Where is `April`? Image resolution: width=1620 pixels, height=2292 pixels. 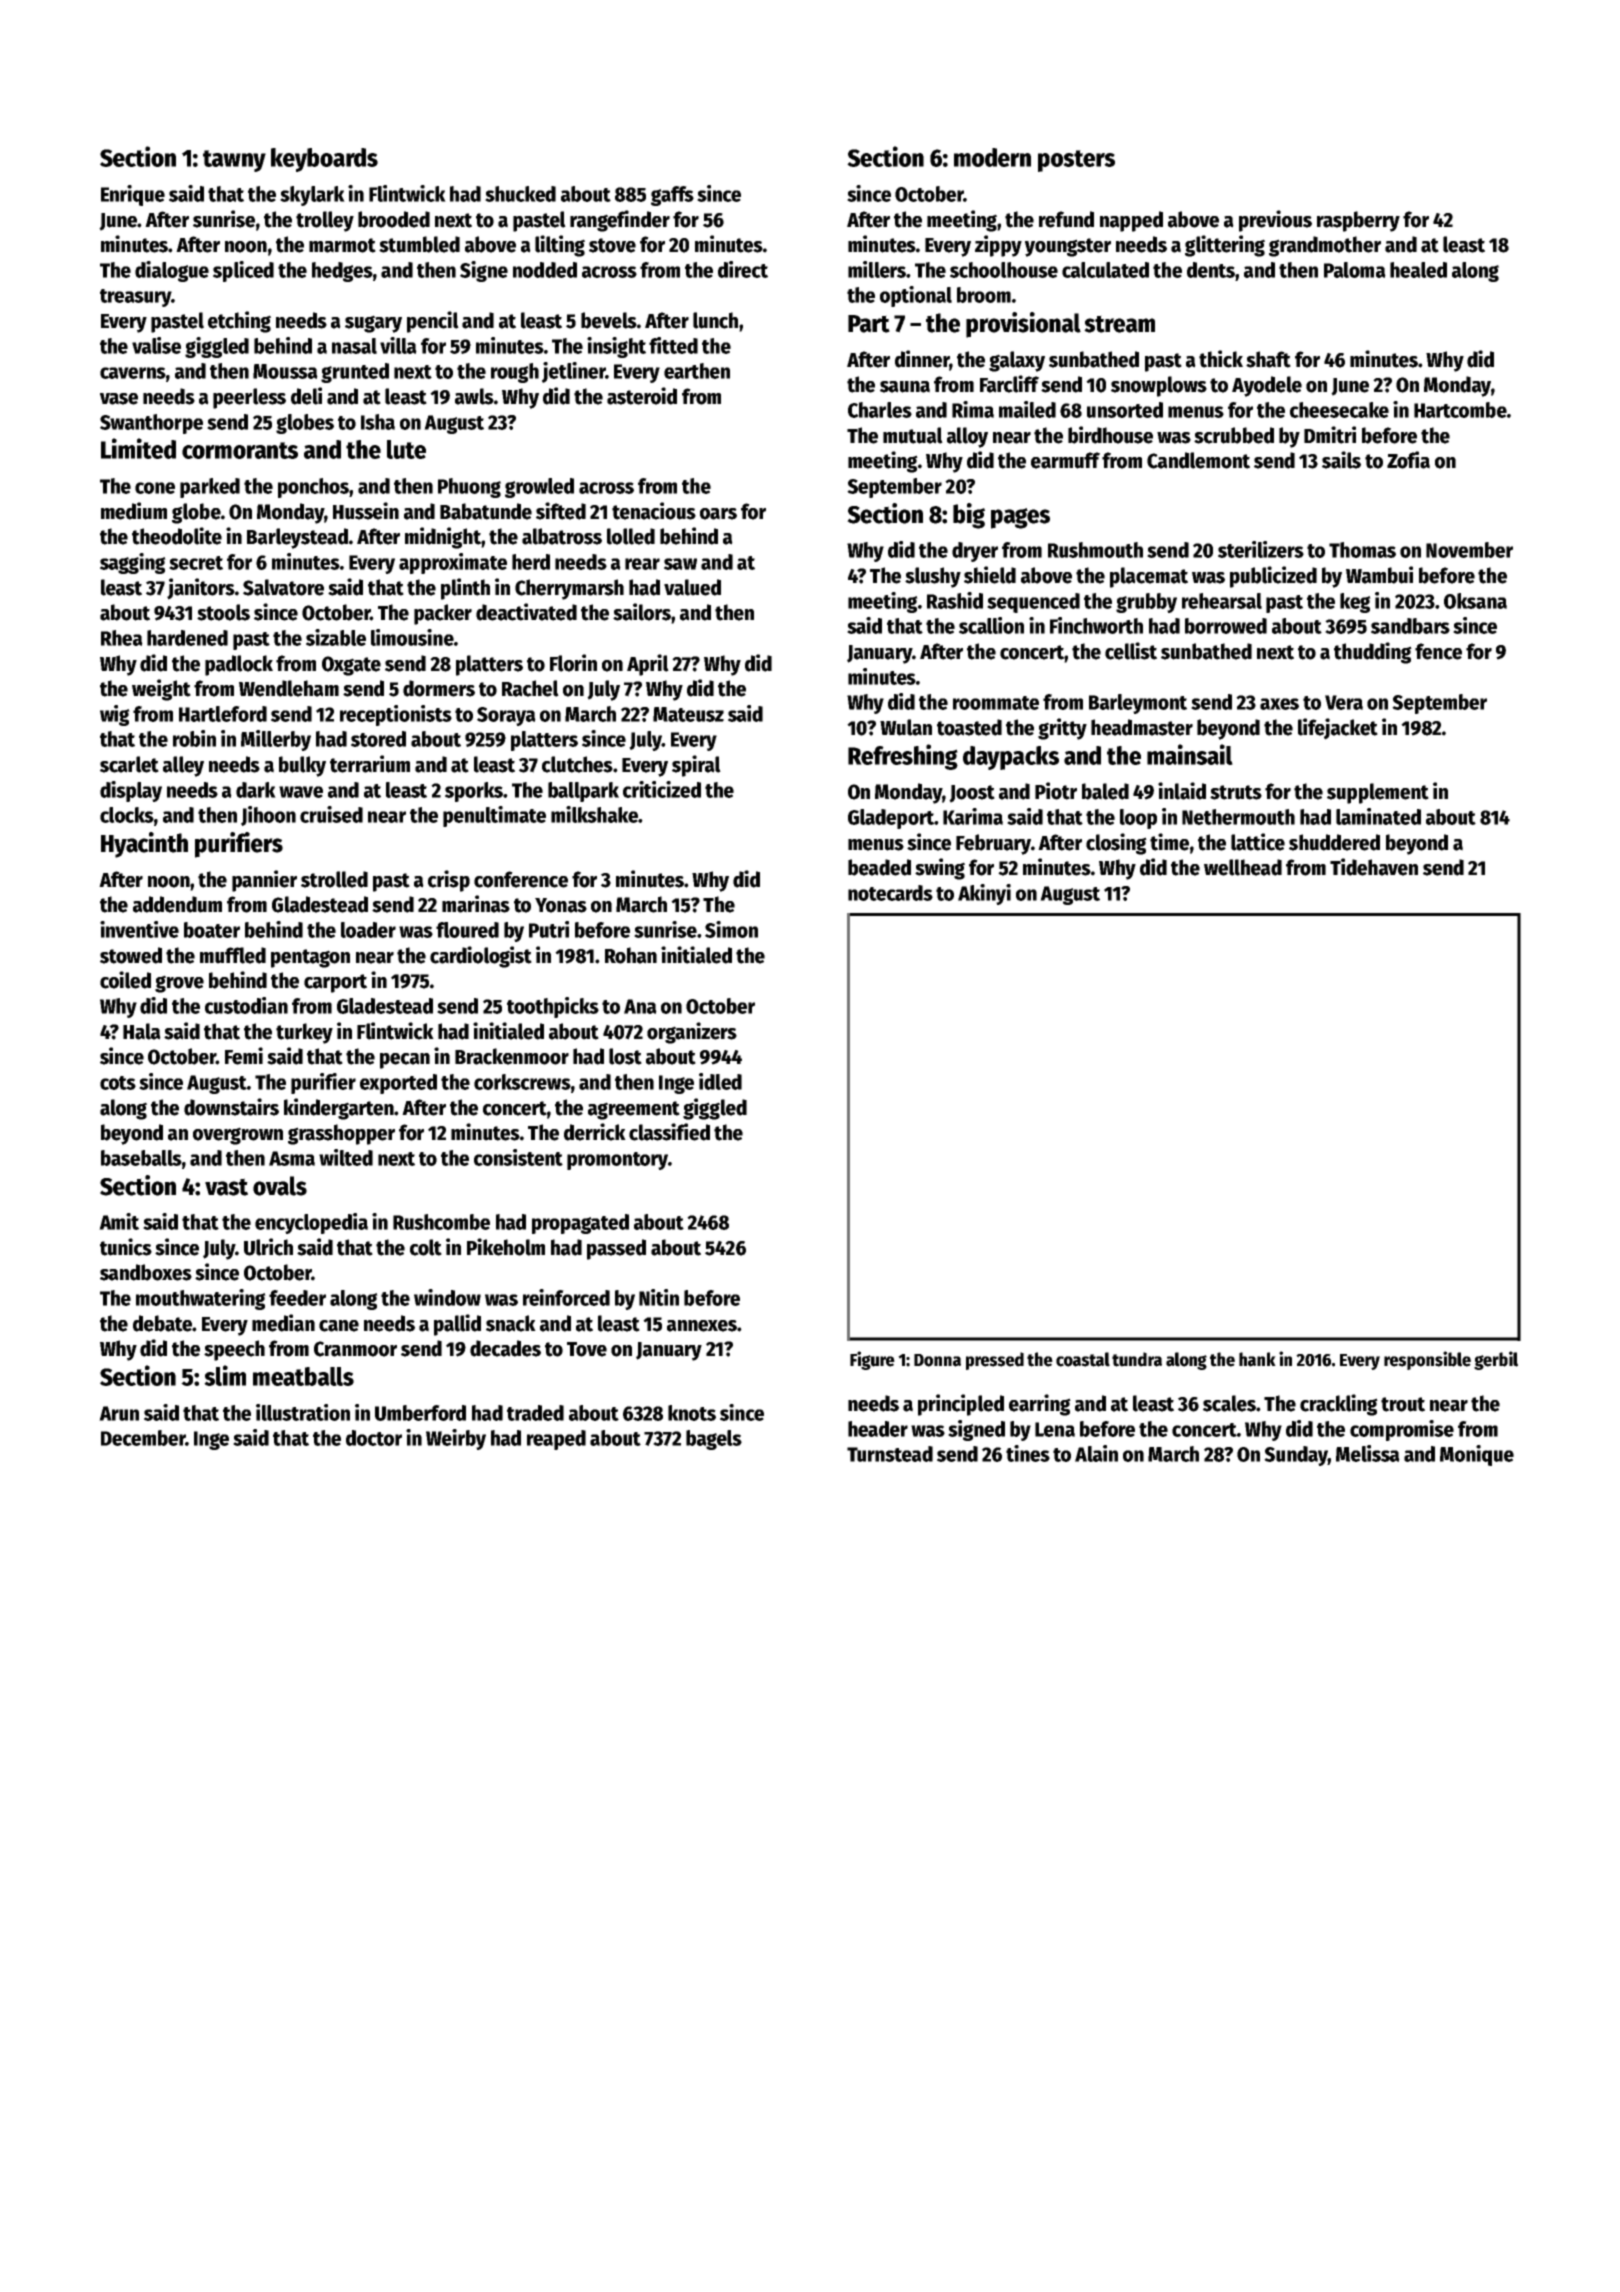 April is located at coordinates (648, 665).
